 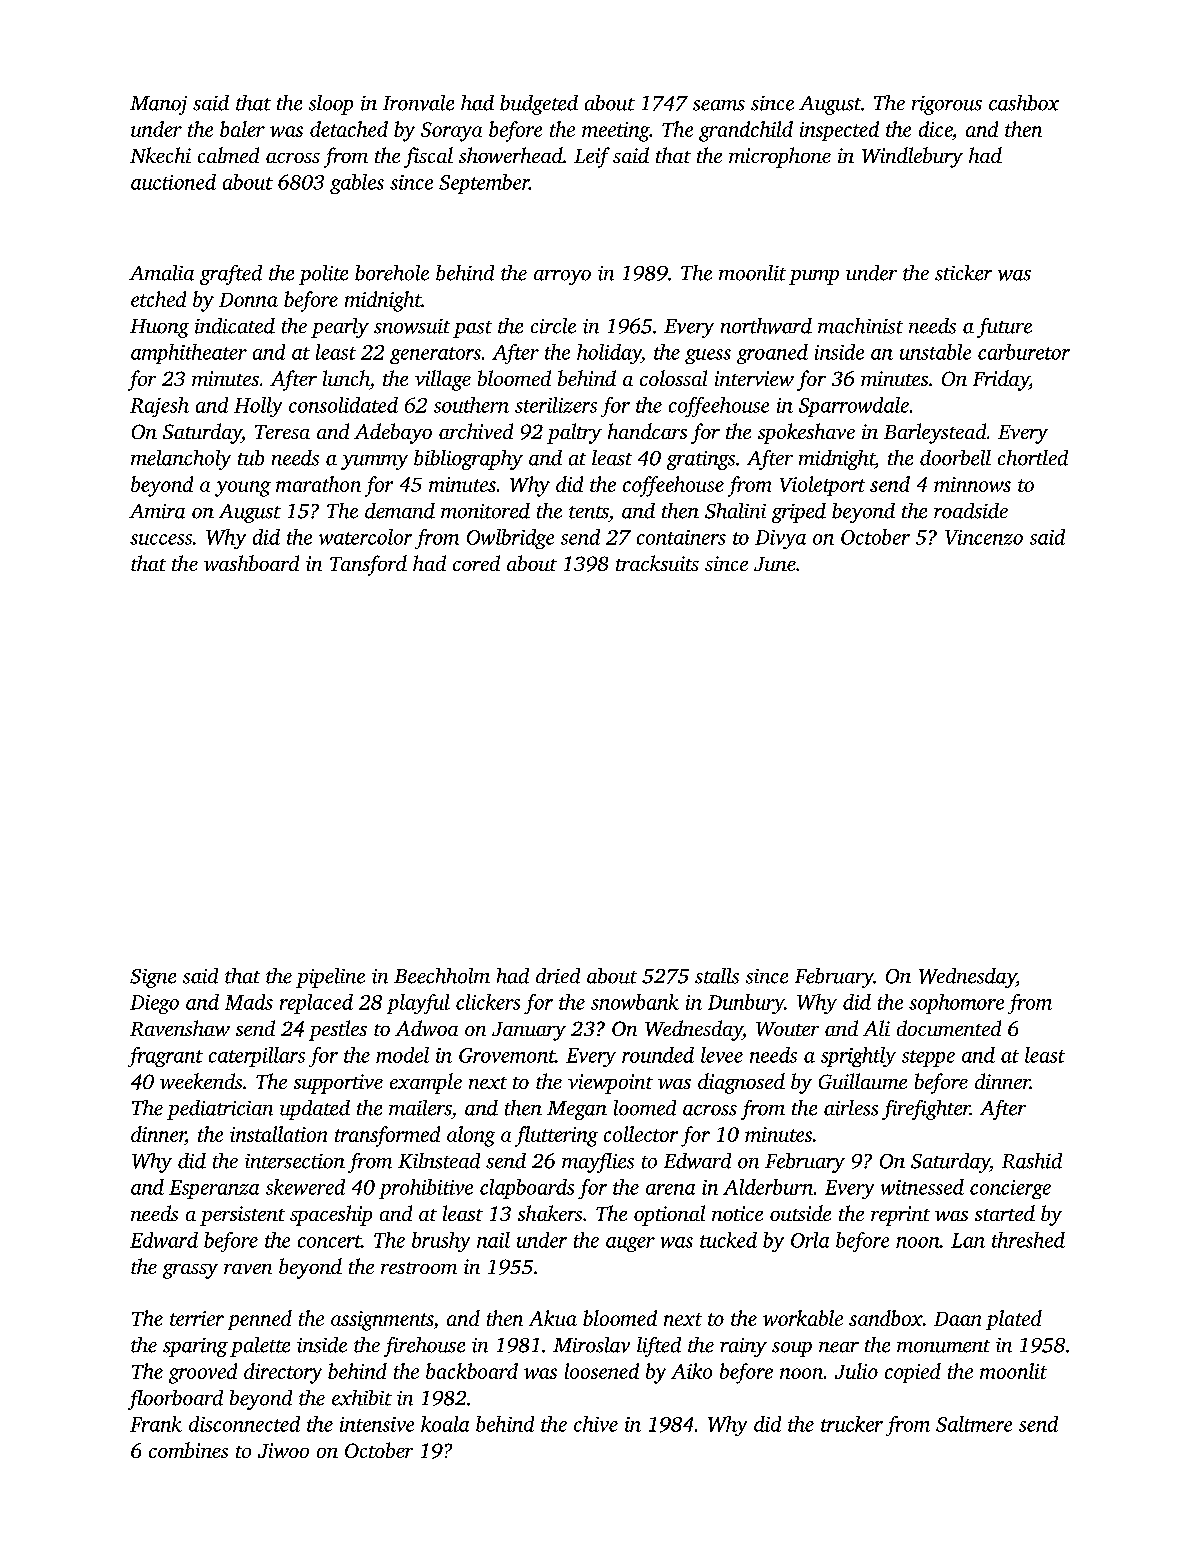 I want to click on sticker, so click(x=963, y=273).
